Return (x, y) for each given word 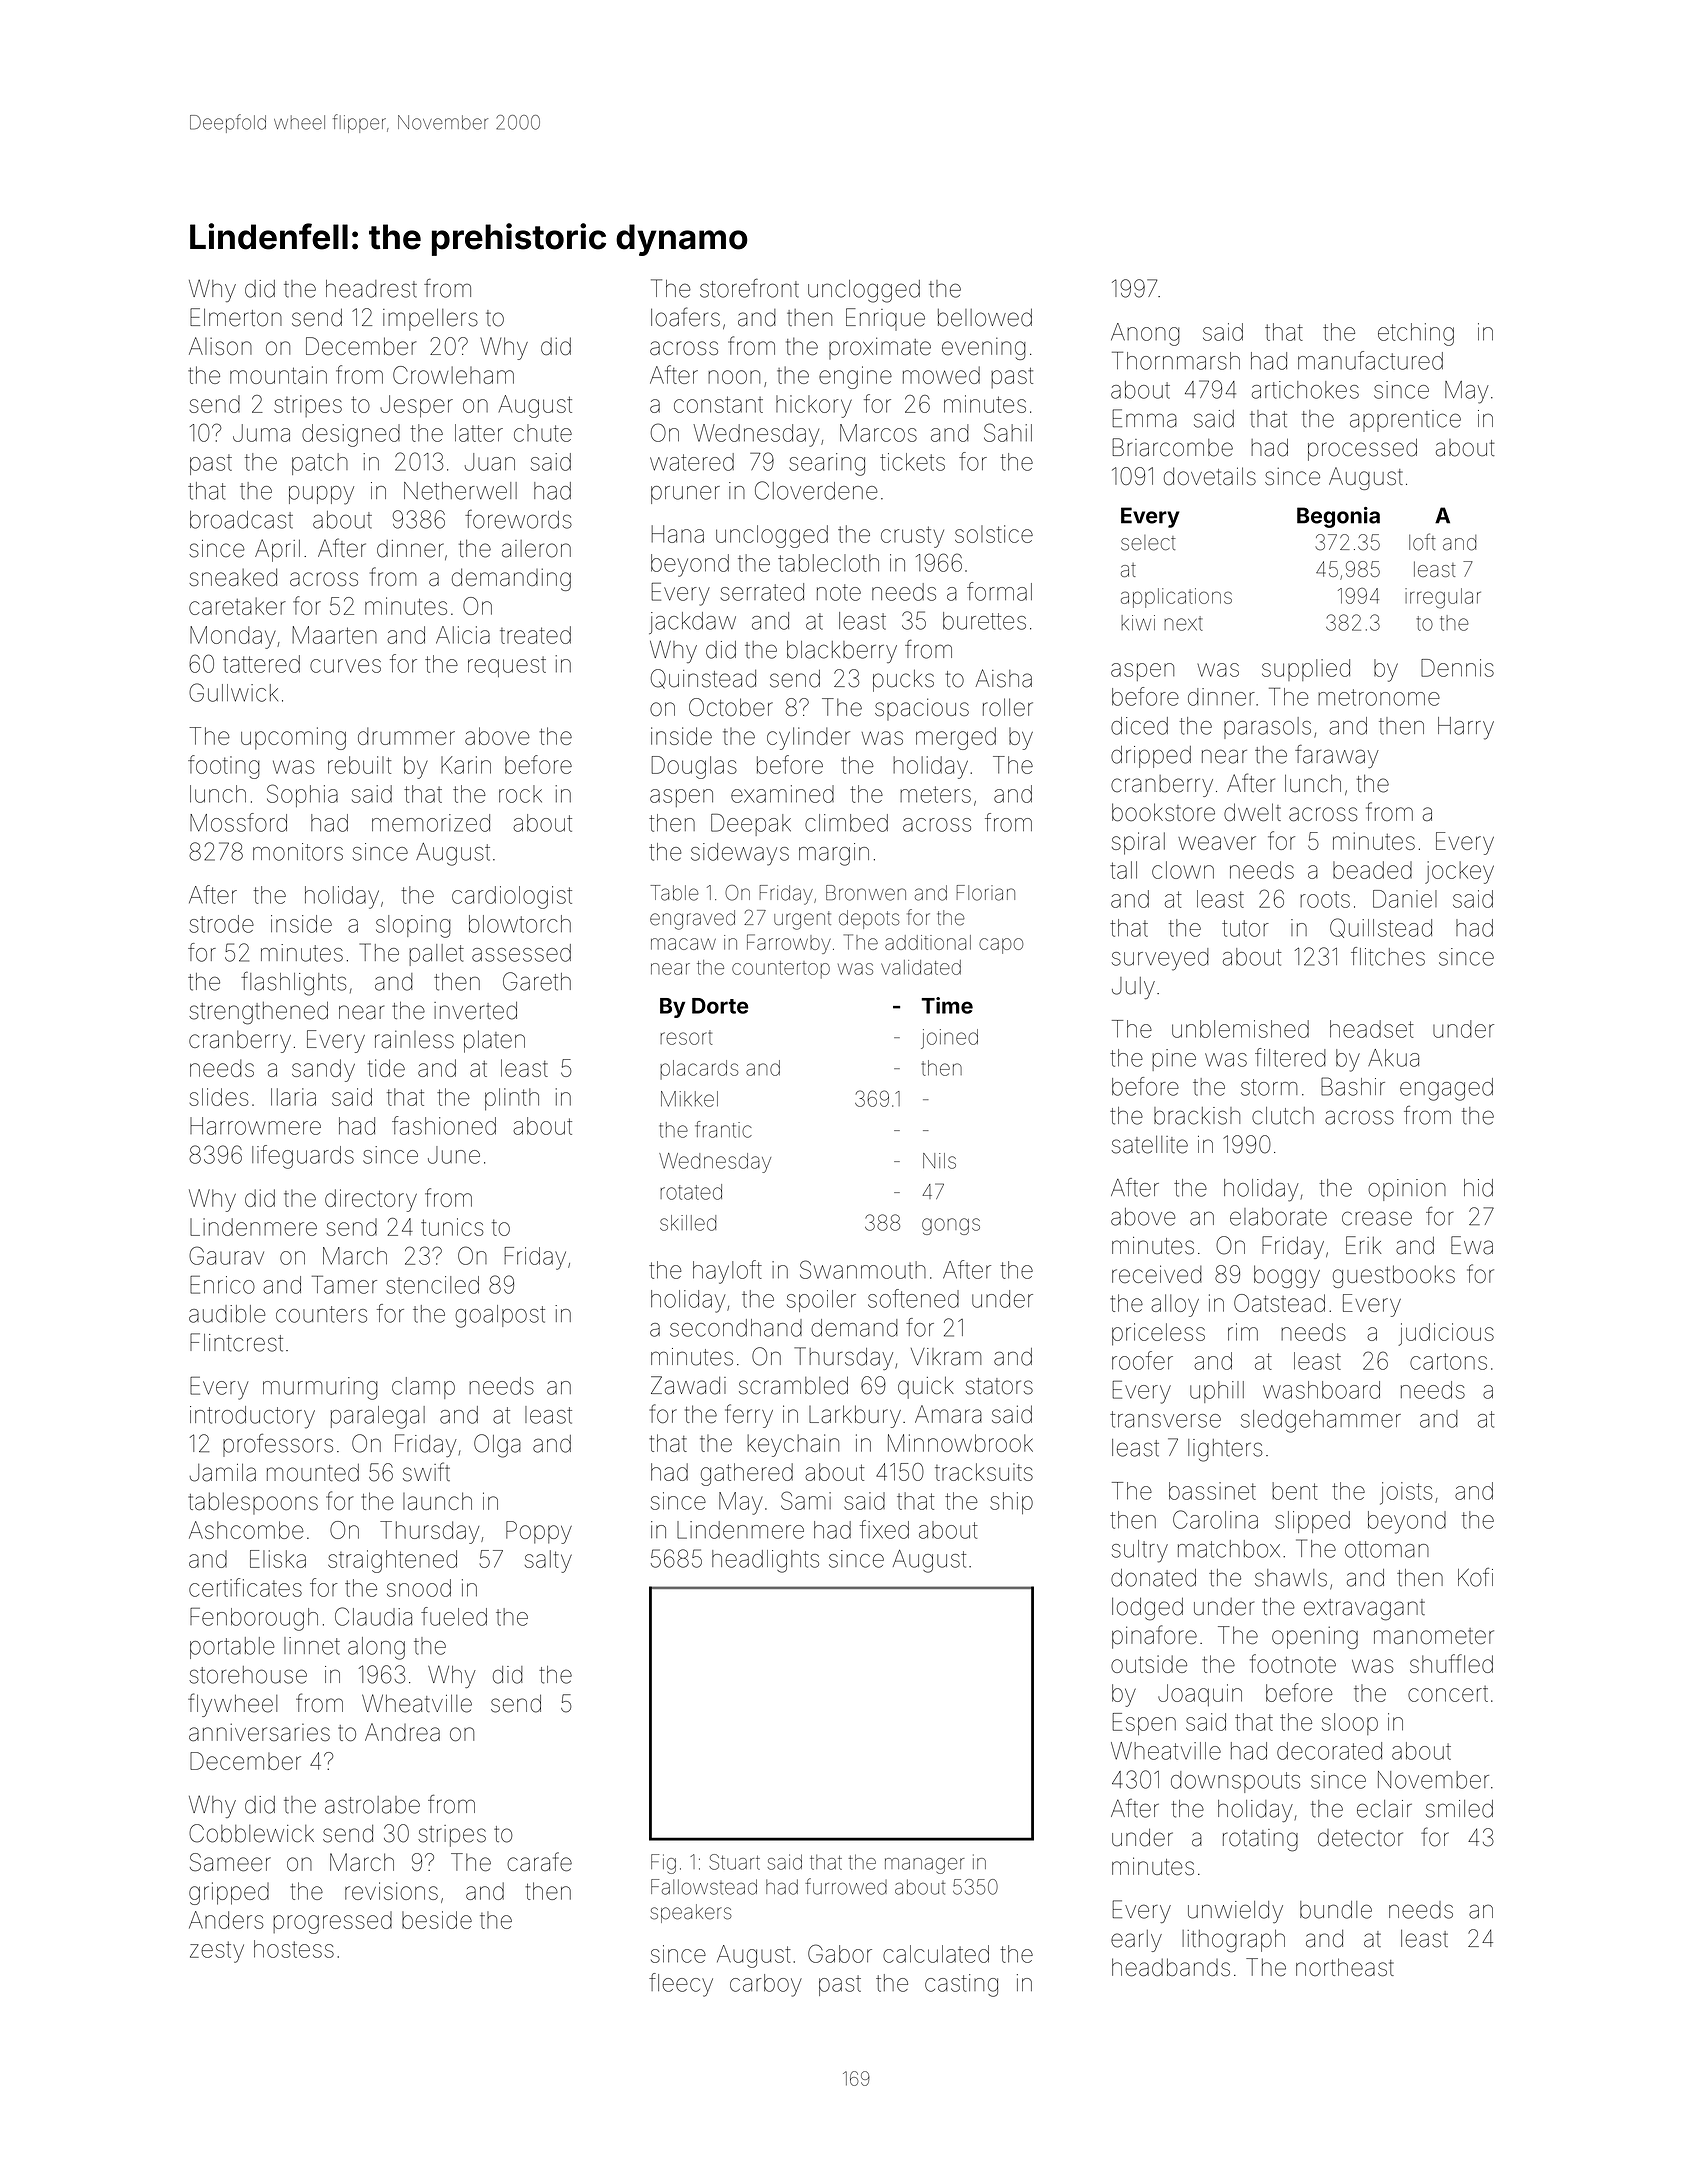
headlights (765, 1561)
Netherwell (460, 491)
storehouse (248, 1675)
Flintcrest (236, 1342)
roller (1008, 707)
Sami (806, 1500)
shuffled (1451, 1663)
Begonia (1338, 517)
